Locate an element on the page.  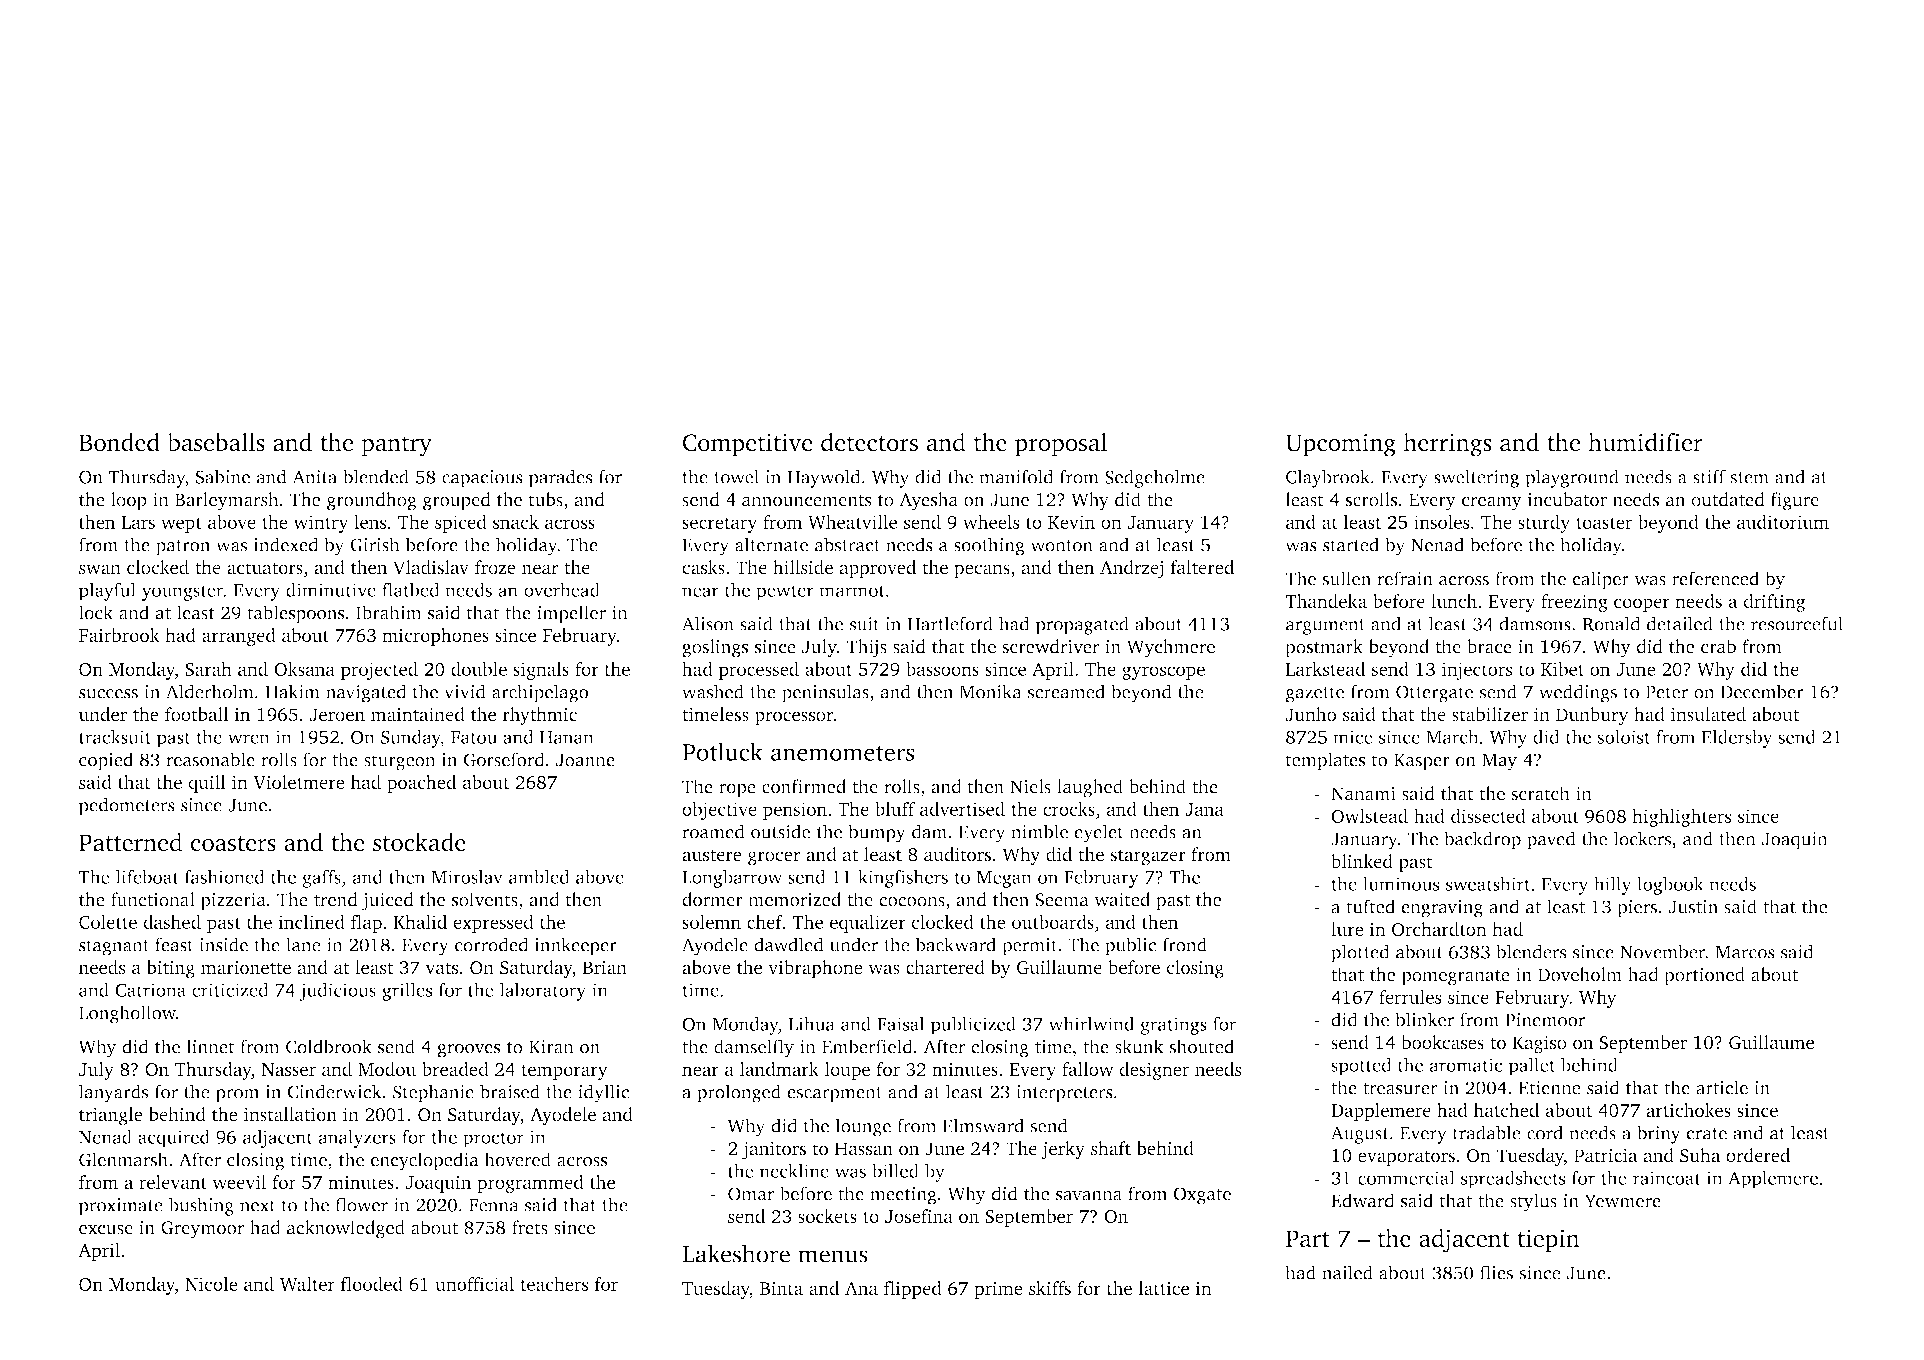
laboratory is located at coordinates (543, 991).
